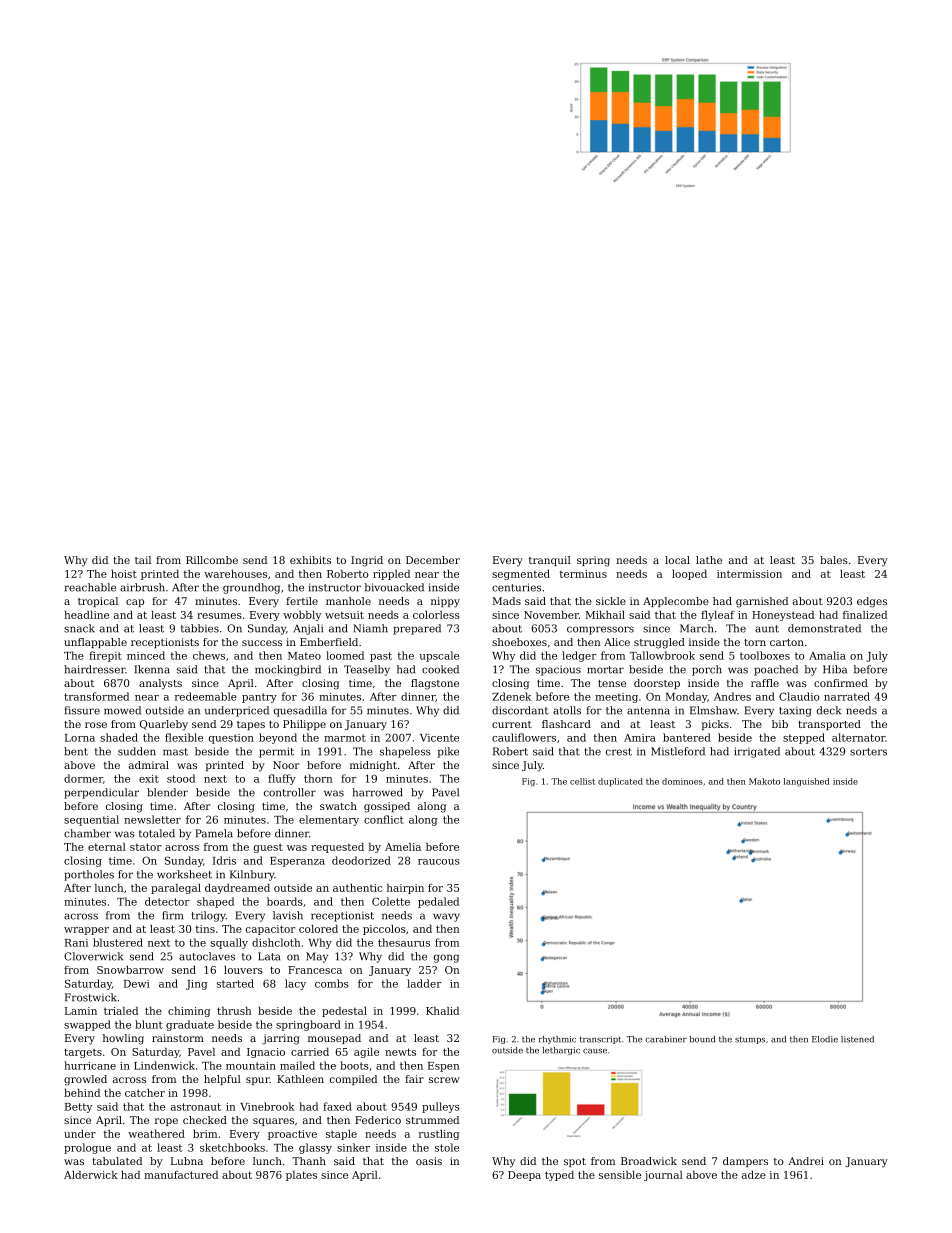 The image size is (952, 1233). Describe the element at coordinates (825, 1039) in the page. I see `Elodie` at that location.
